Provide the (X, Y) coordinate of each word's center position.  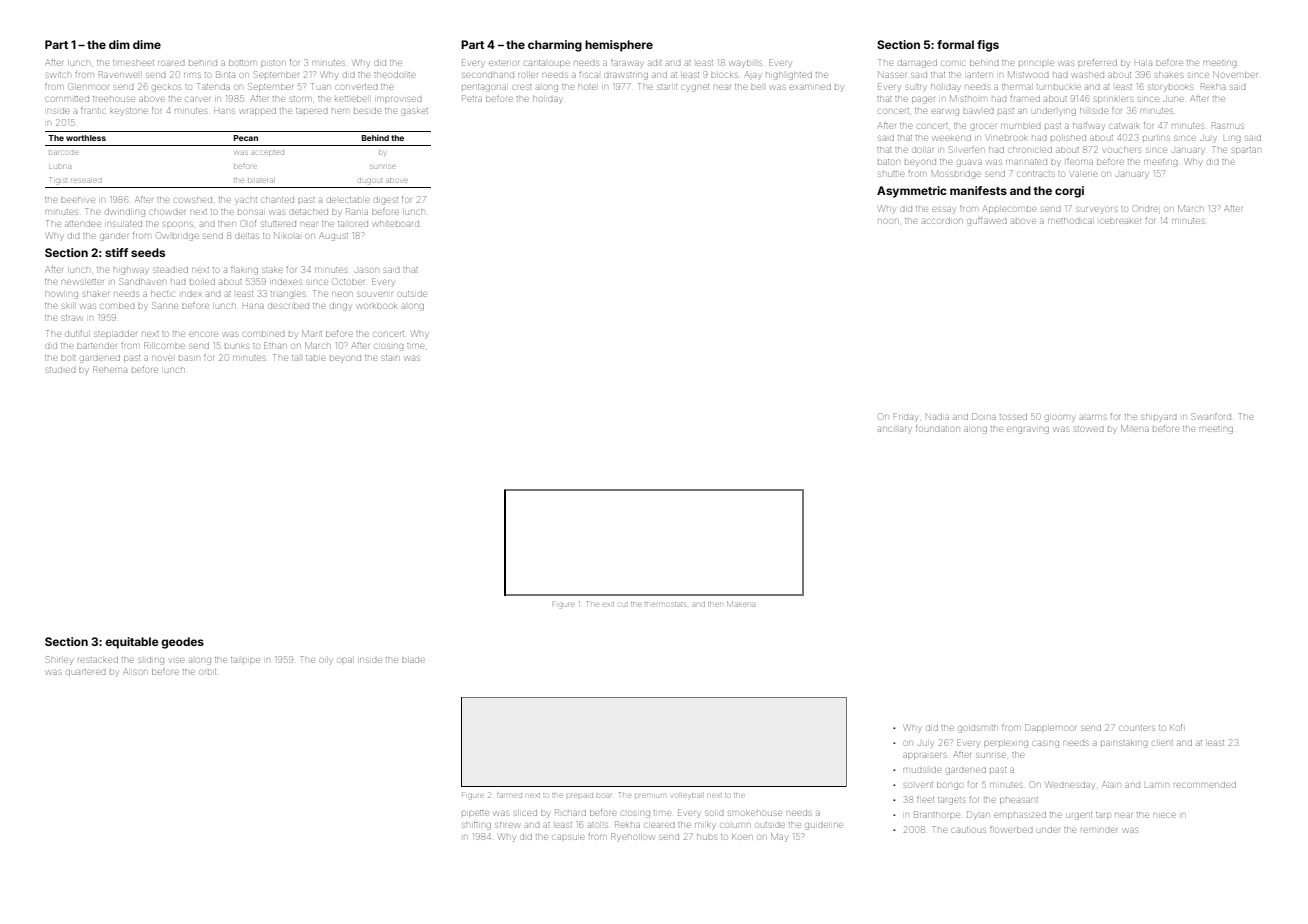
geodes (182, 643)
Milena (1135, 428)
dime (147, 44)
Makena (741, 604)
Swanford (1211, 416)
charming (555, 46)
